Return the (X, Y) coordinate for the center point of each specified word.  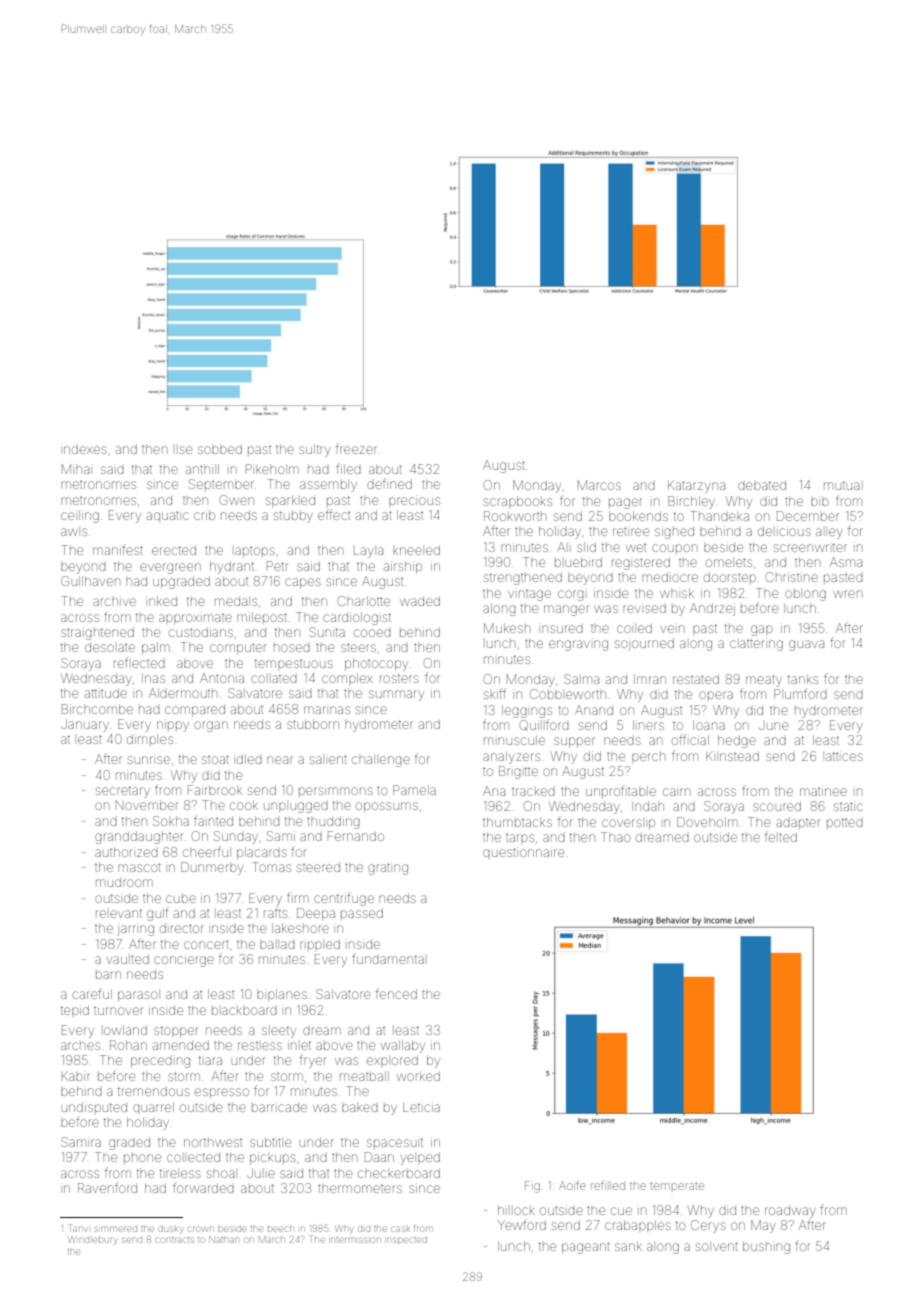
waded (420, 601)
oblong (805, 595)
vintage (529, 595)
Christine (792, 577)
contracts (175, 1240)
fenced (396, 993)
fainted (213, 820)
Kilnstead (732, 756)
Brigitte (518, 772)
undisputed (94, 1107)
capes (303, 583)
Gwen (237, 500)
